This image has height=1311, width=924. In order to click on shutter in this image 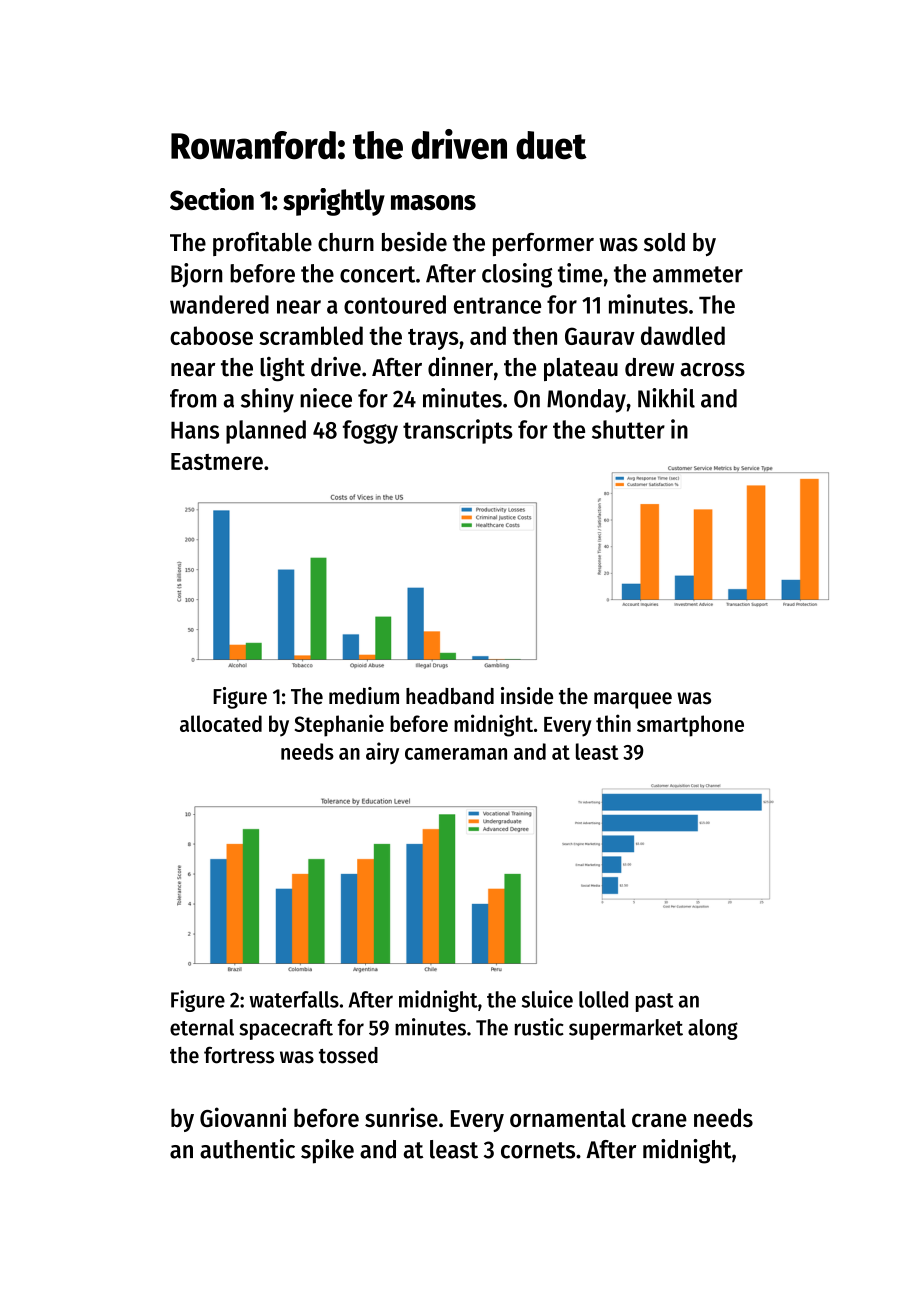, I will do `click(628, 429)`.
